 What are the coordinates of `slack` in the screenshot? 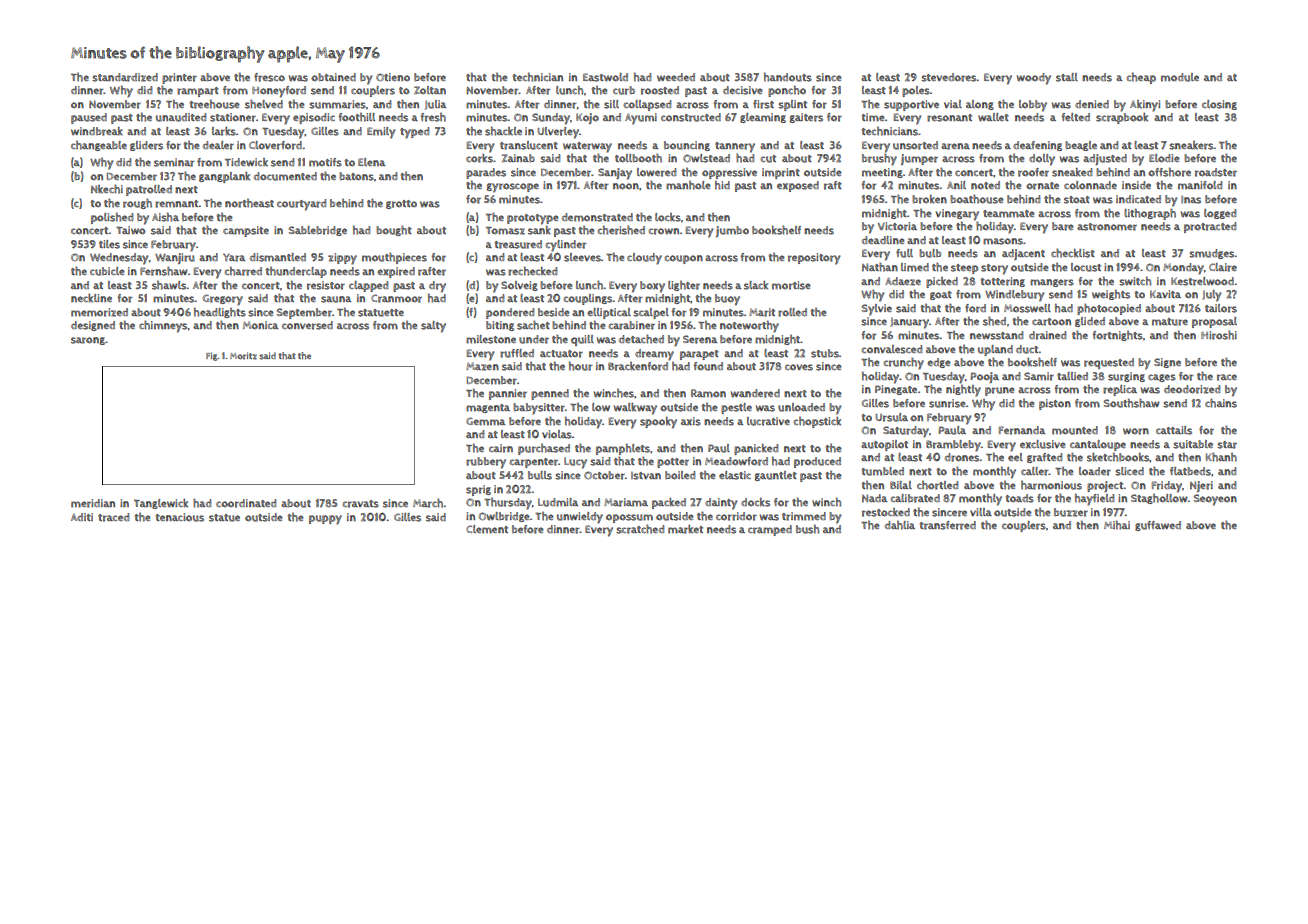 It's located at (756, 285).
